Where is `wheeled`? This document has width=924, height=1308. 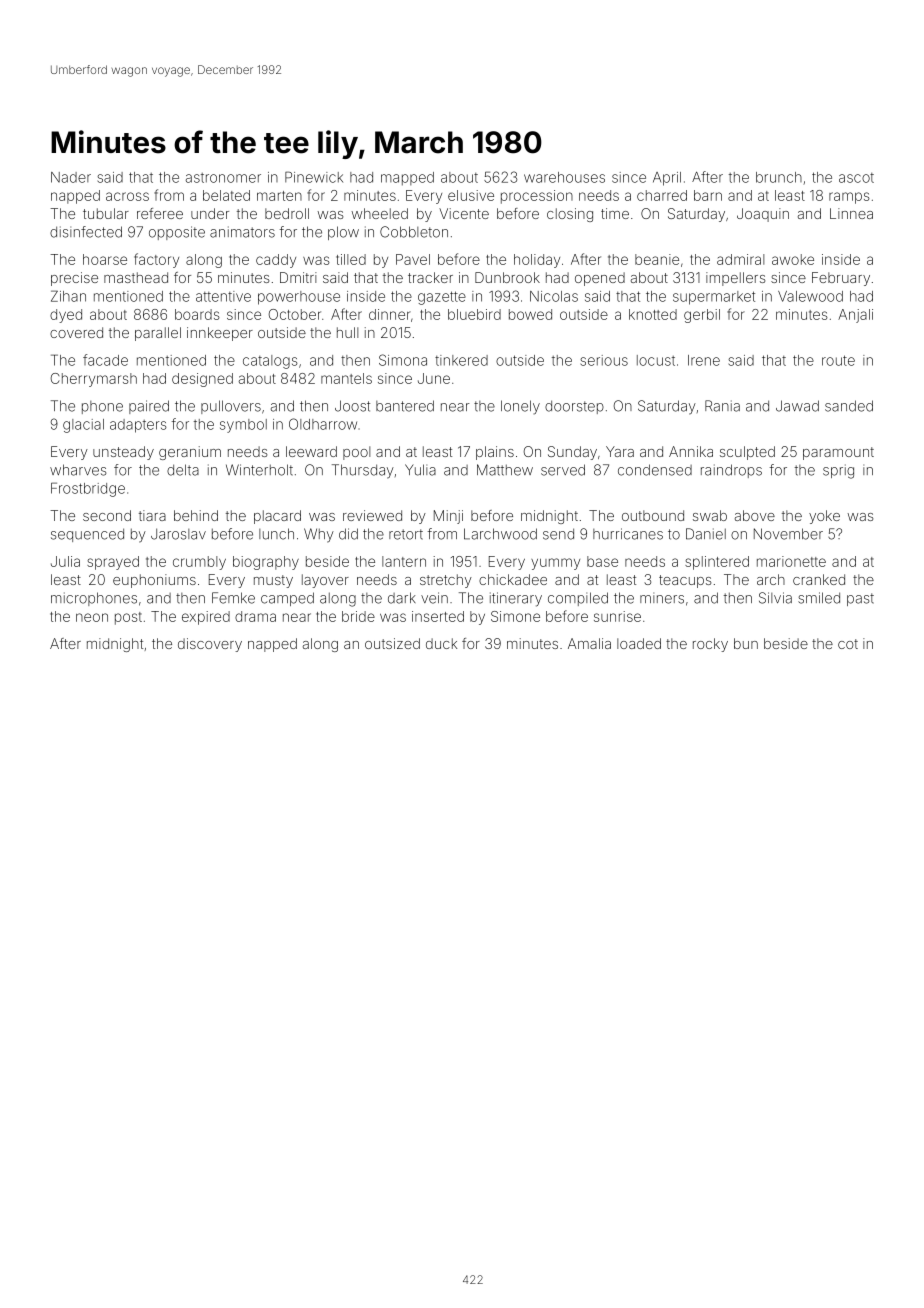 wheeled is located at coordinates (380, 213).
